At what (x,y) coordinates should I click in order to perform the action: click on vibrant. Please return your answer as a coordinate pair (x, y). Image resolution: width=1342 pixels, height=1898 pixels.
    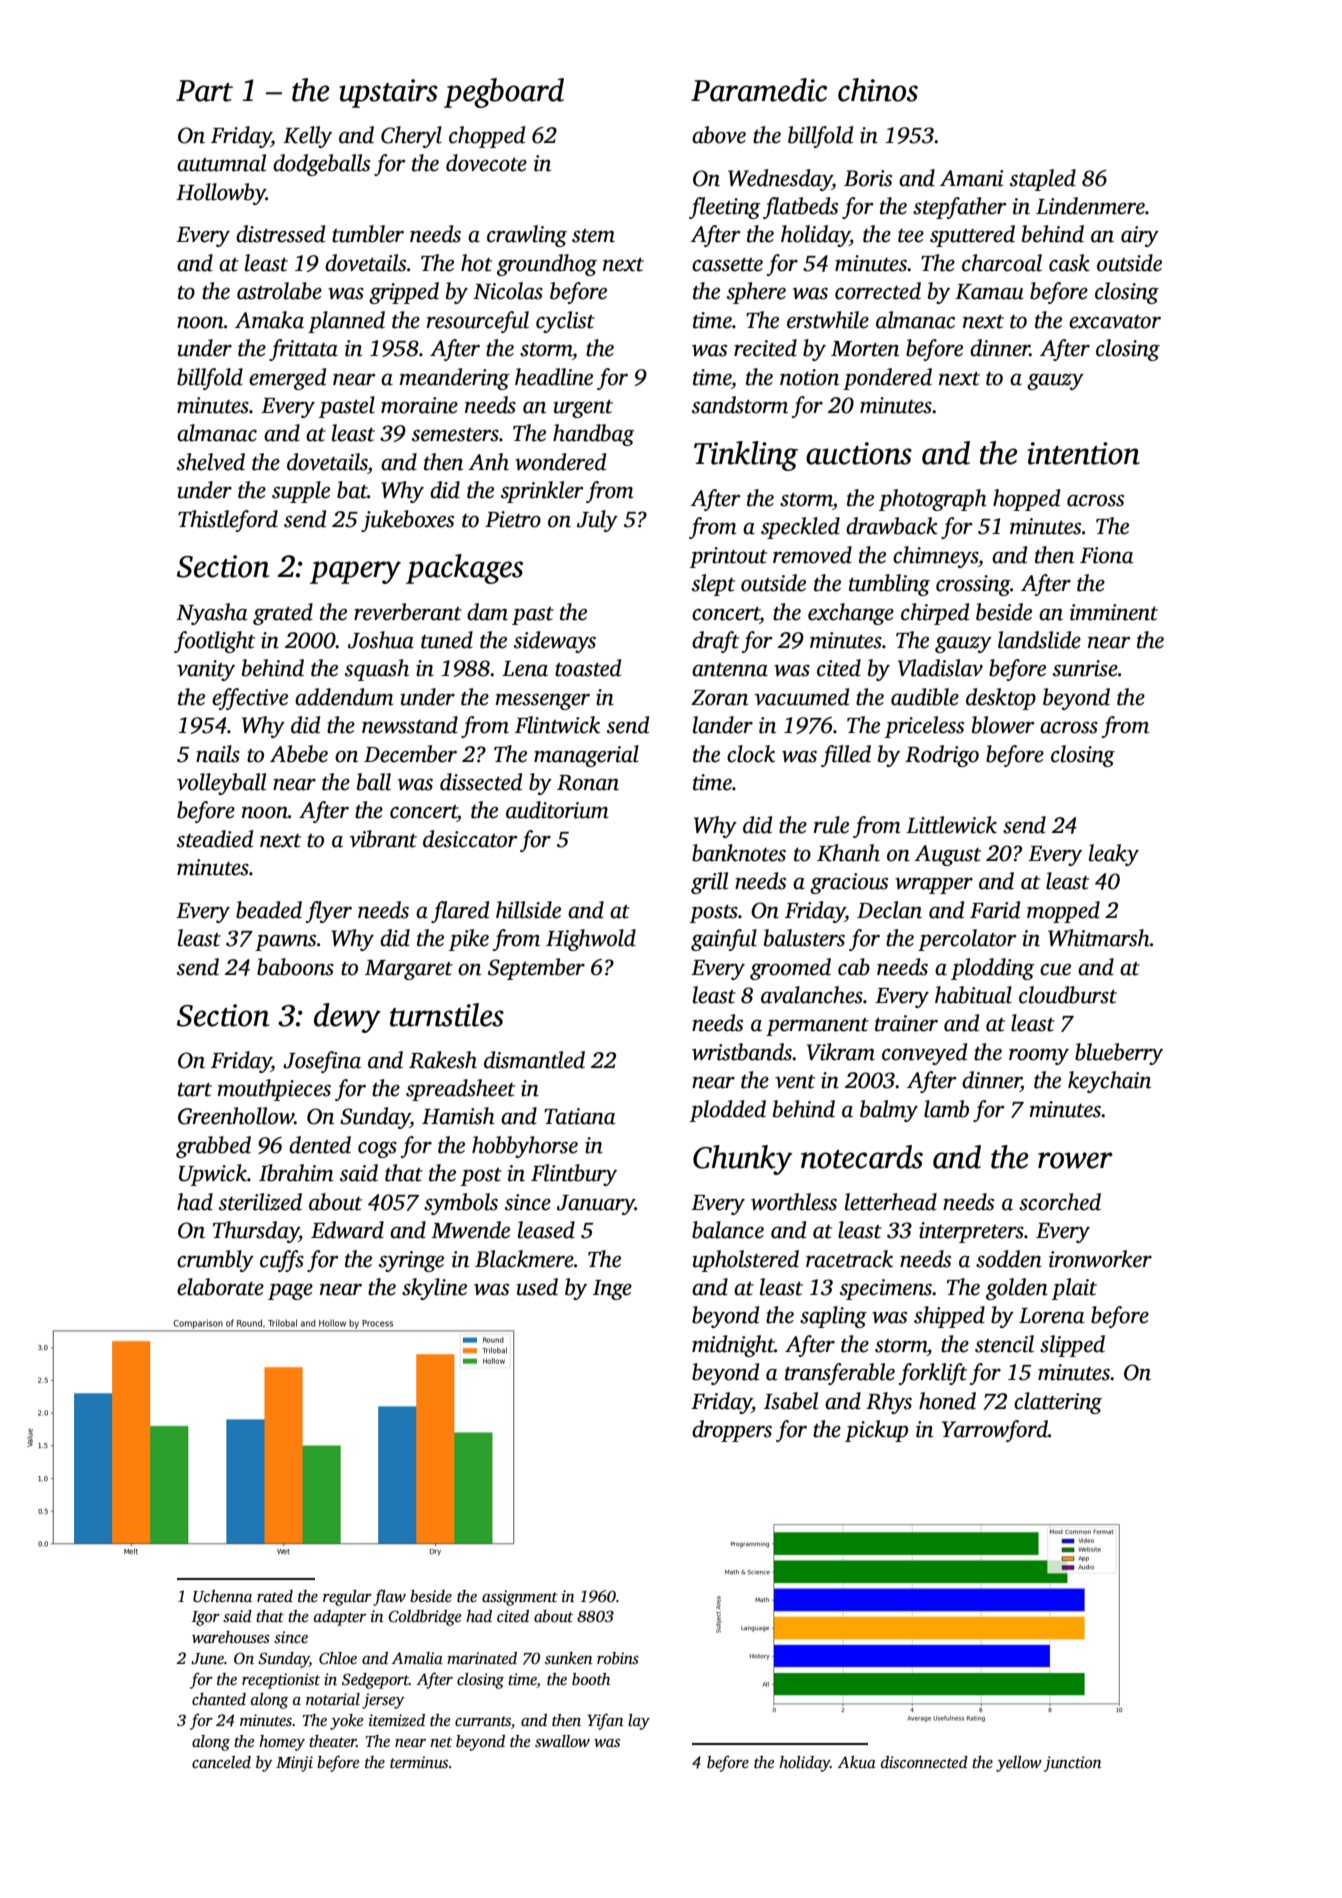
    Looking at the image, I should click on (383, 839).
